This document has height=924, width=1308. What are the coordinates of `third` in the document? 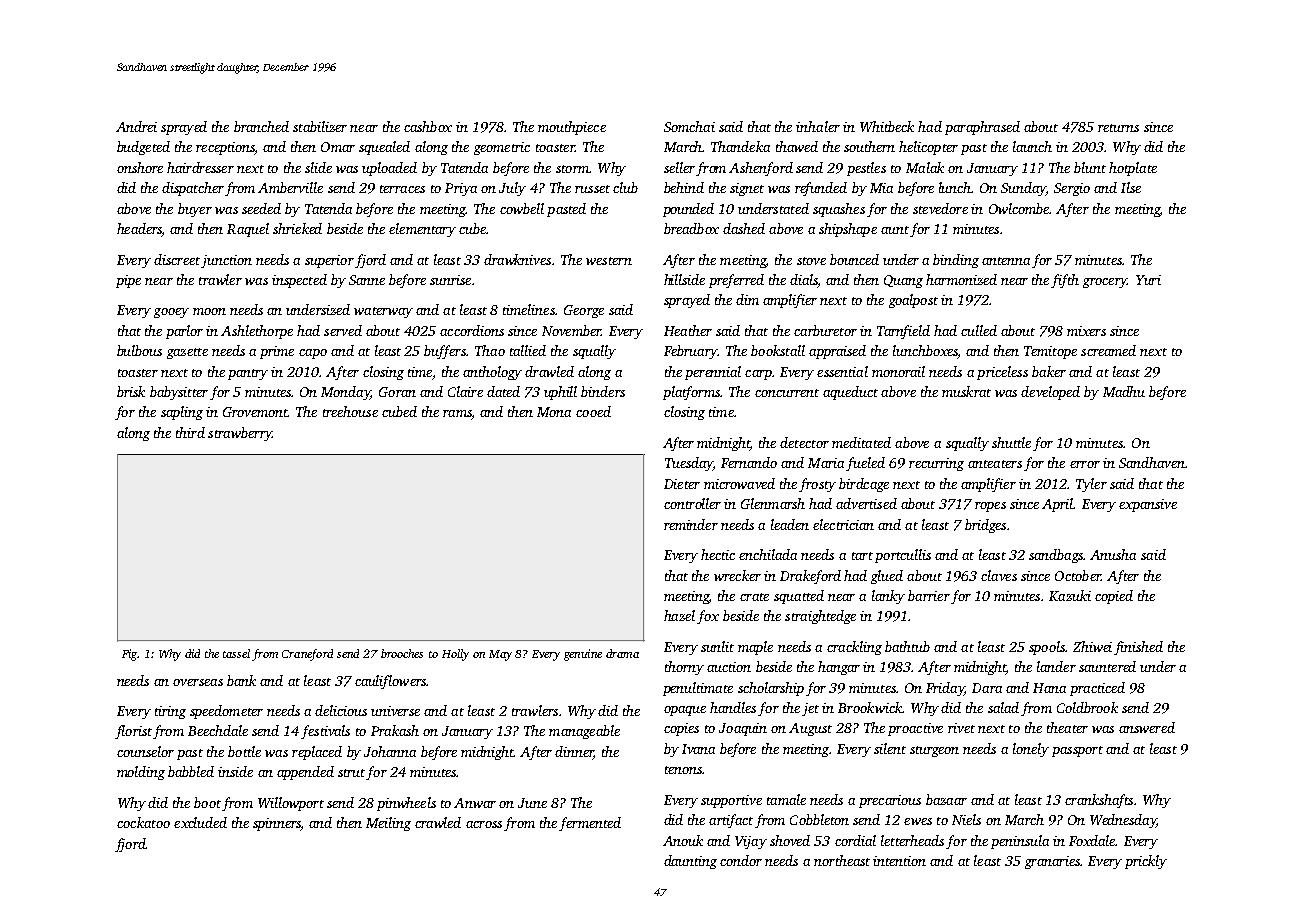 It's located at (190, 432).
